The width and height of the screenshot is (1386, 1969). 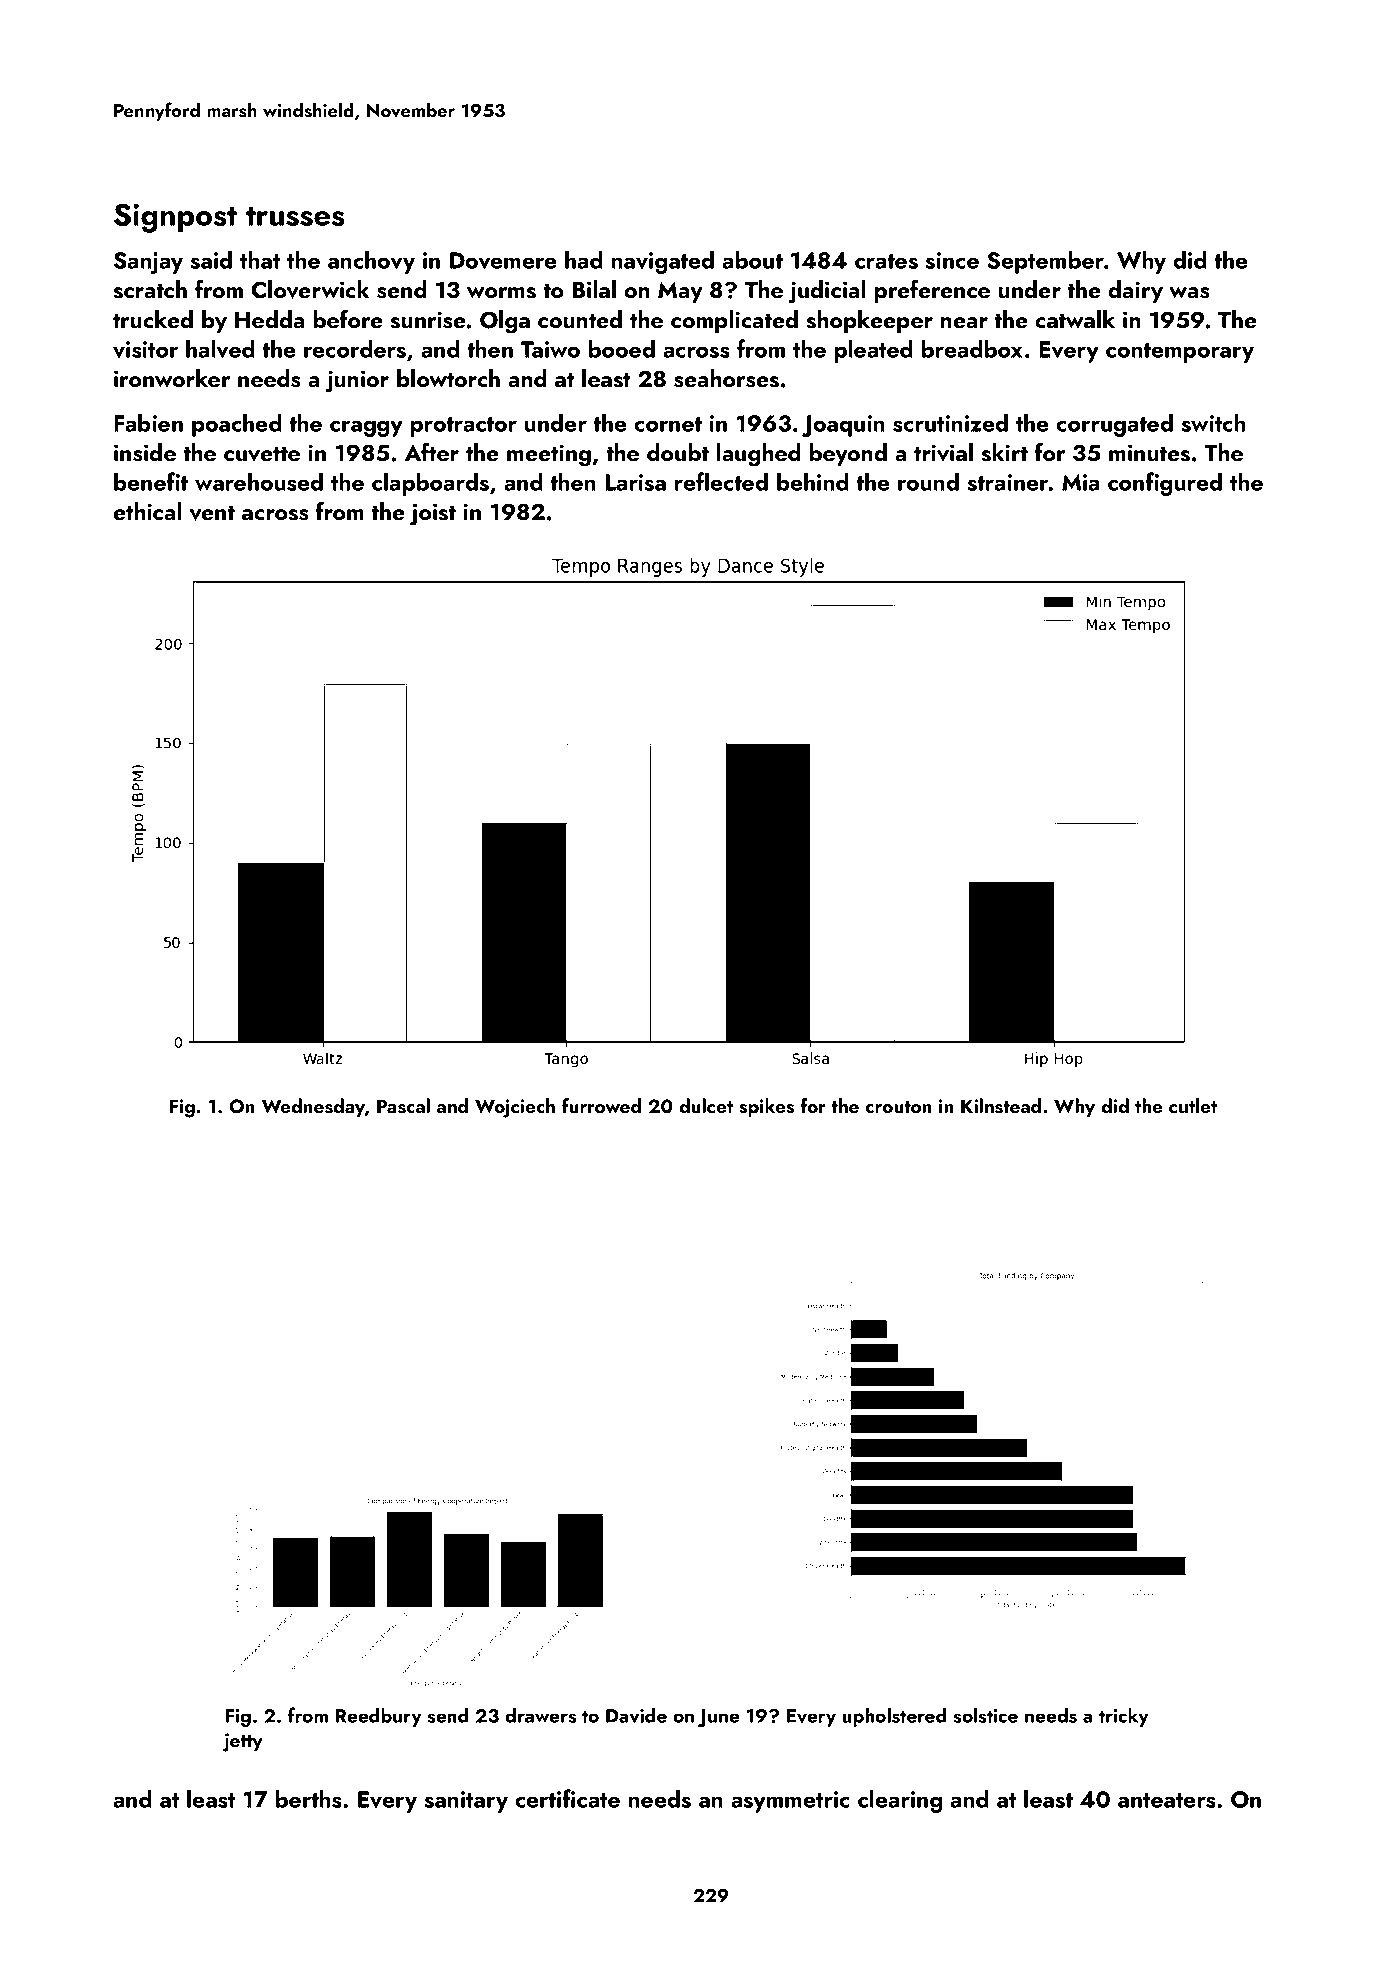 I want to click on Mia, so click(x=1080, y=482).
